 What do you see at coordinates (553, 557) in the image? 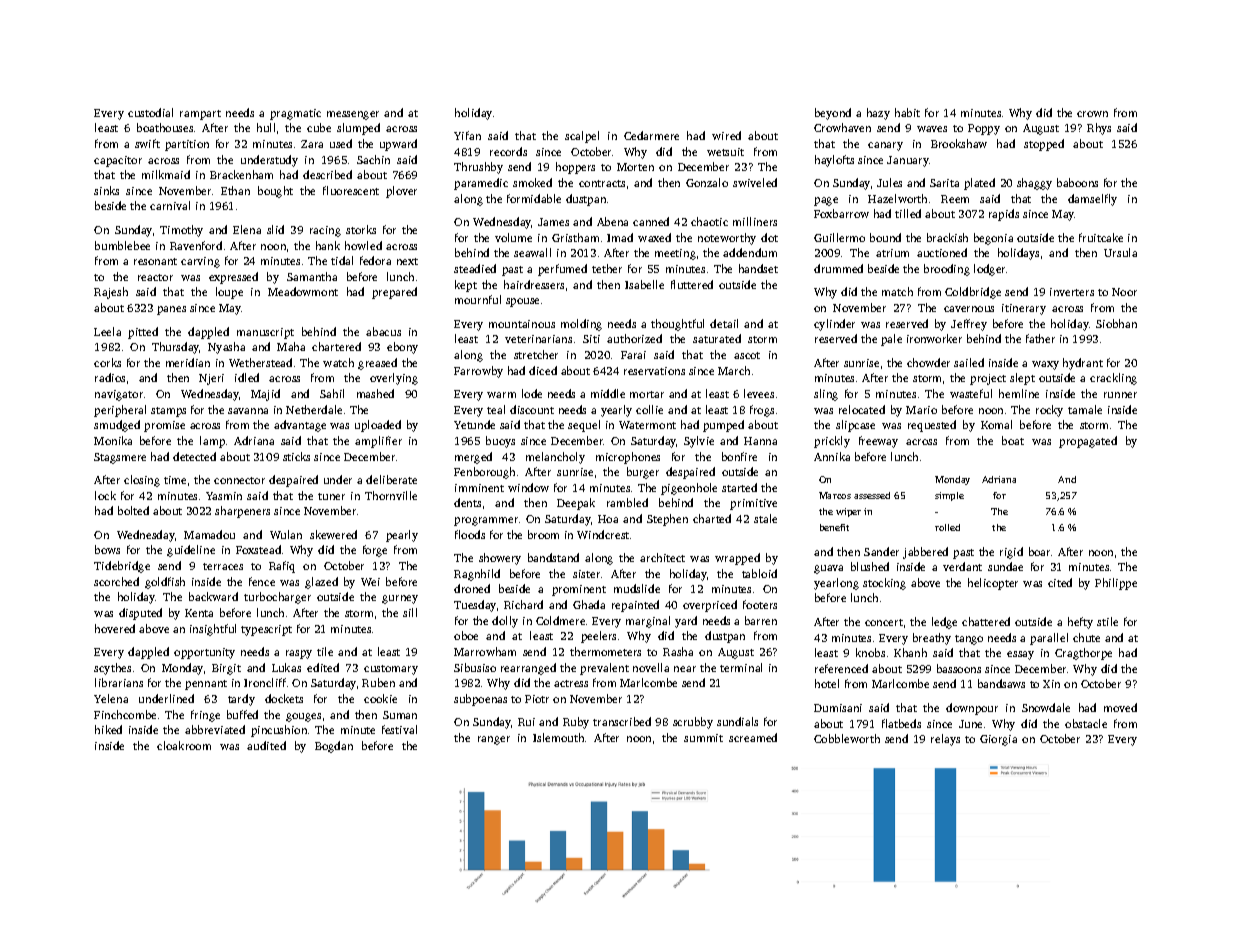
I see `bandstand` at bounding box center [553, 557].
